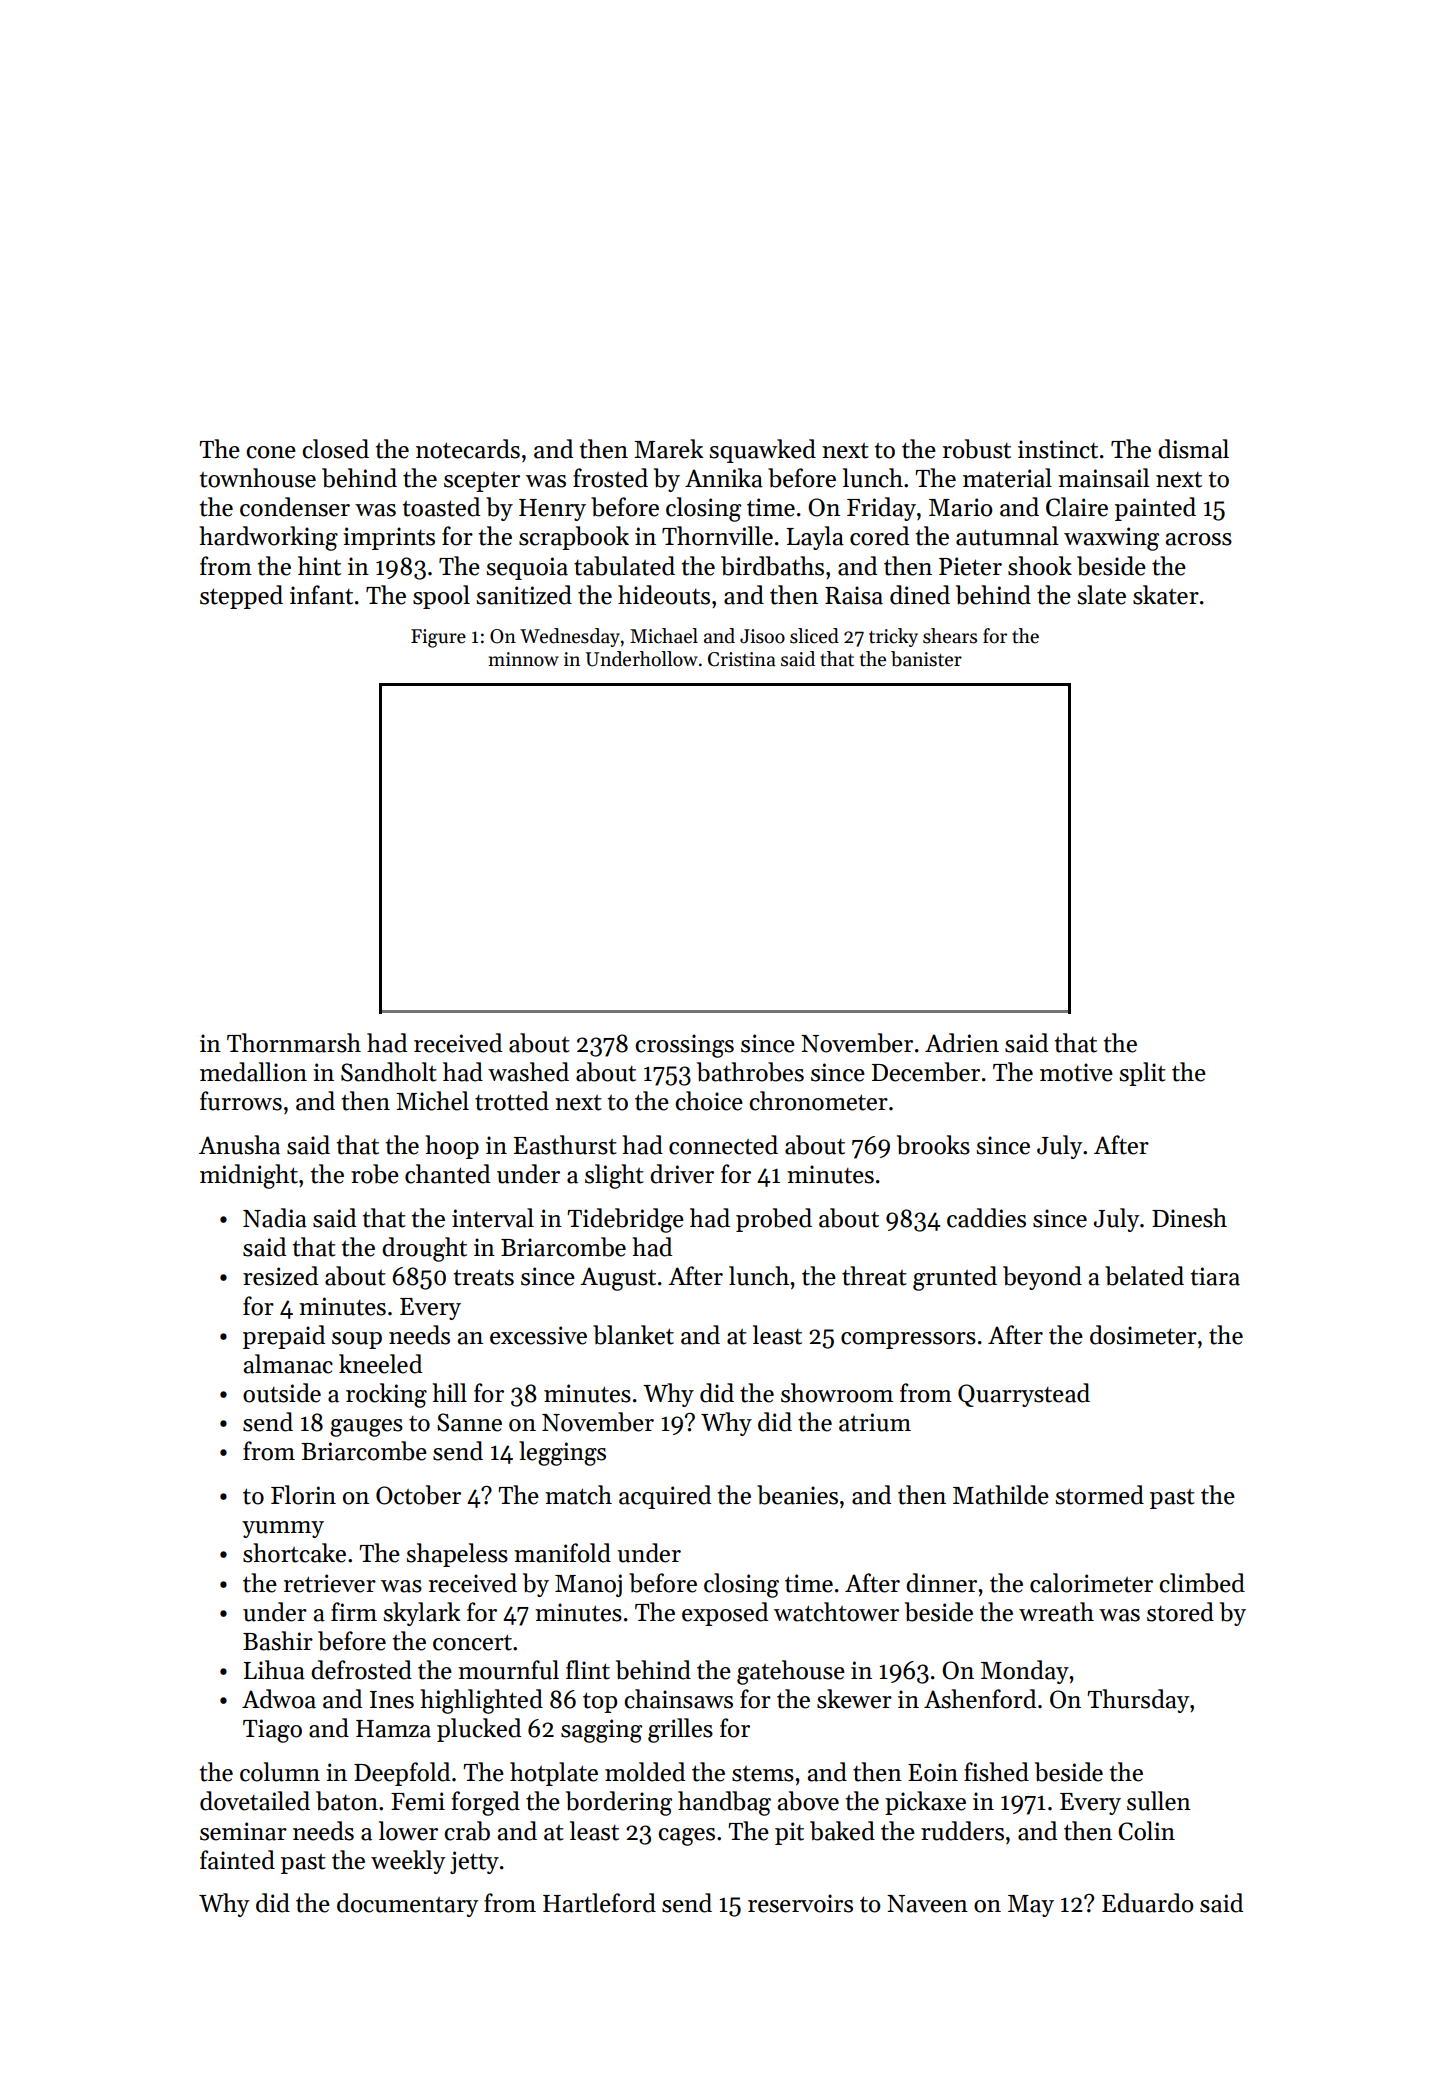  Describe the element at coordinates (321, 595) in the image. I see `infant` at that location.
